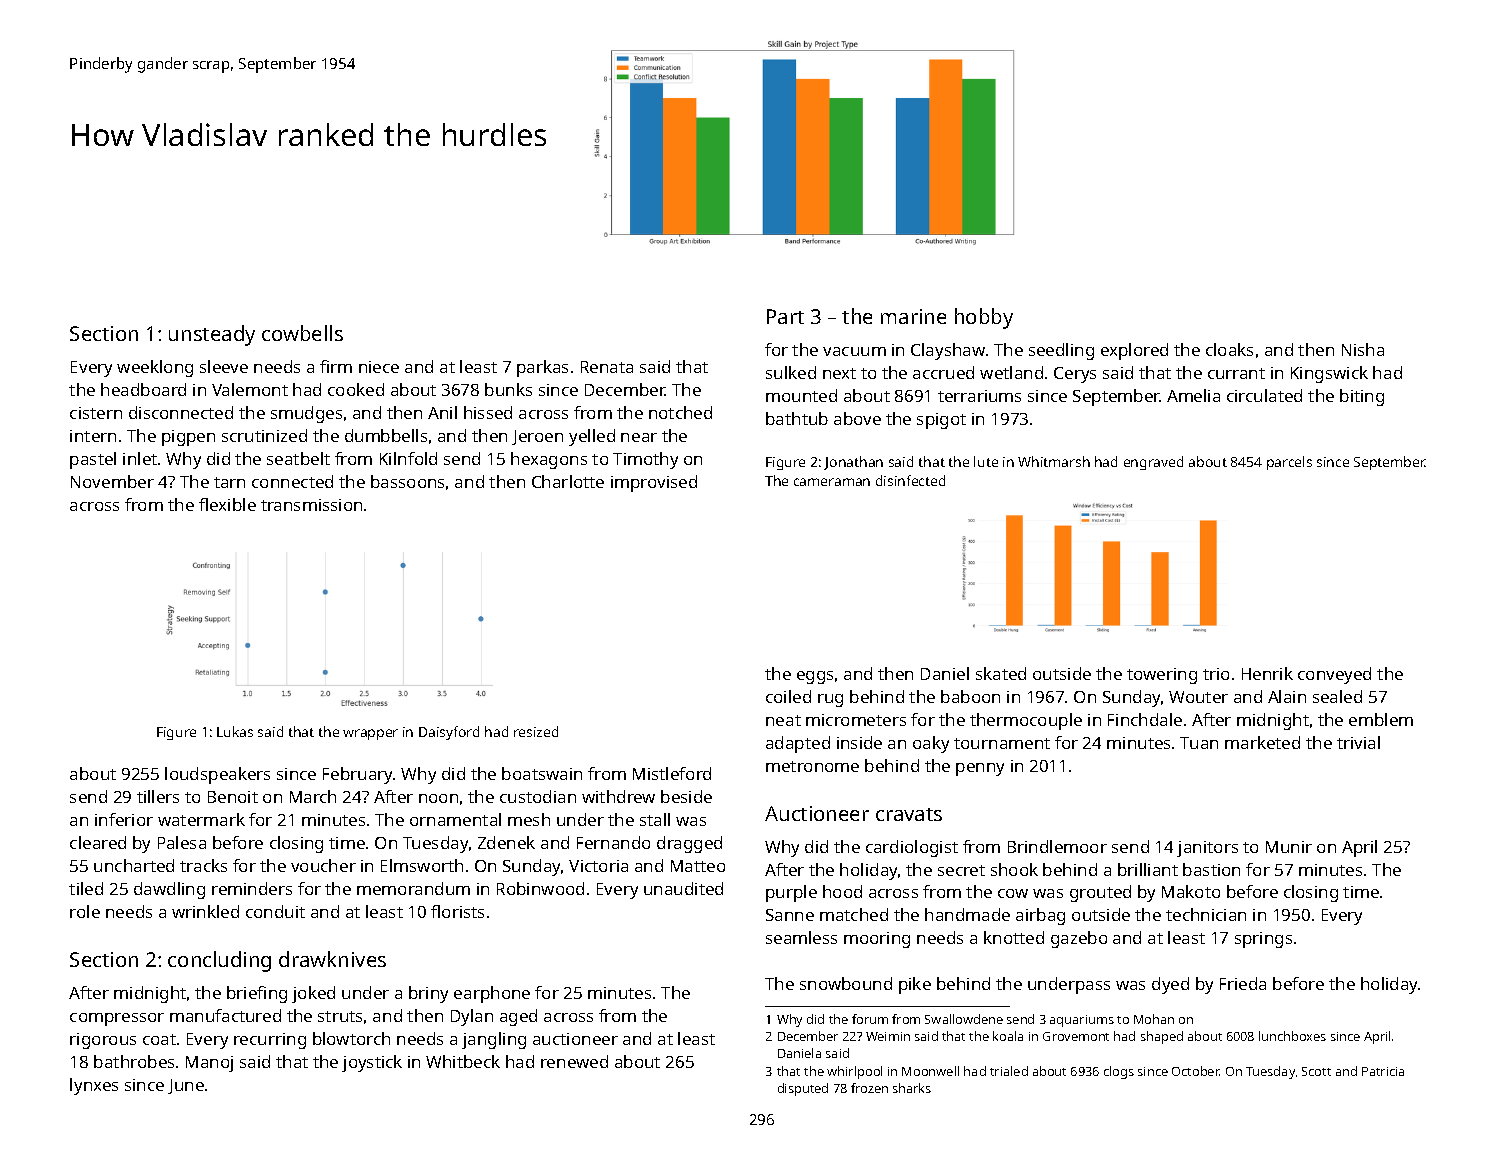  I want to click on hobby, so click(984, 318).
